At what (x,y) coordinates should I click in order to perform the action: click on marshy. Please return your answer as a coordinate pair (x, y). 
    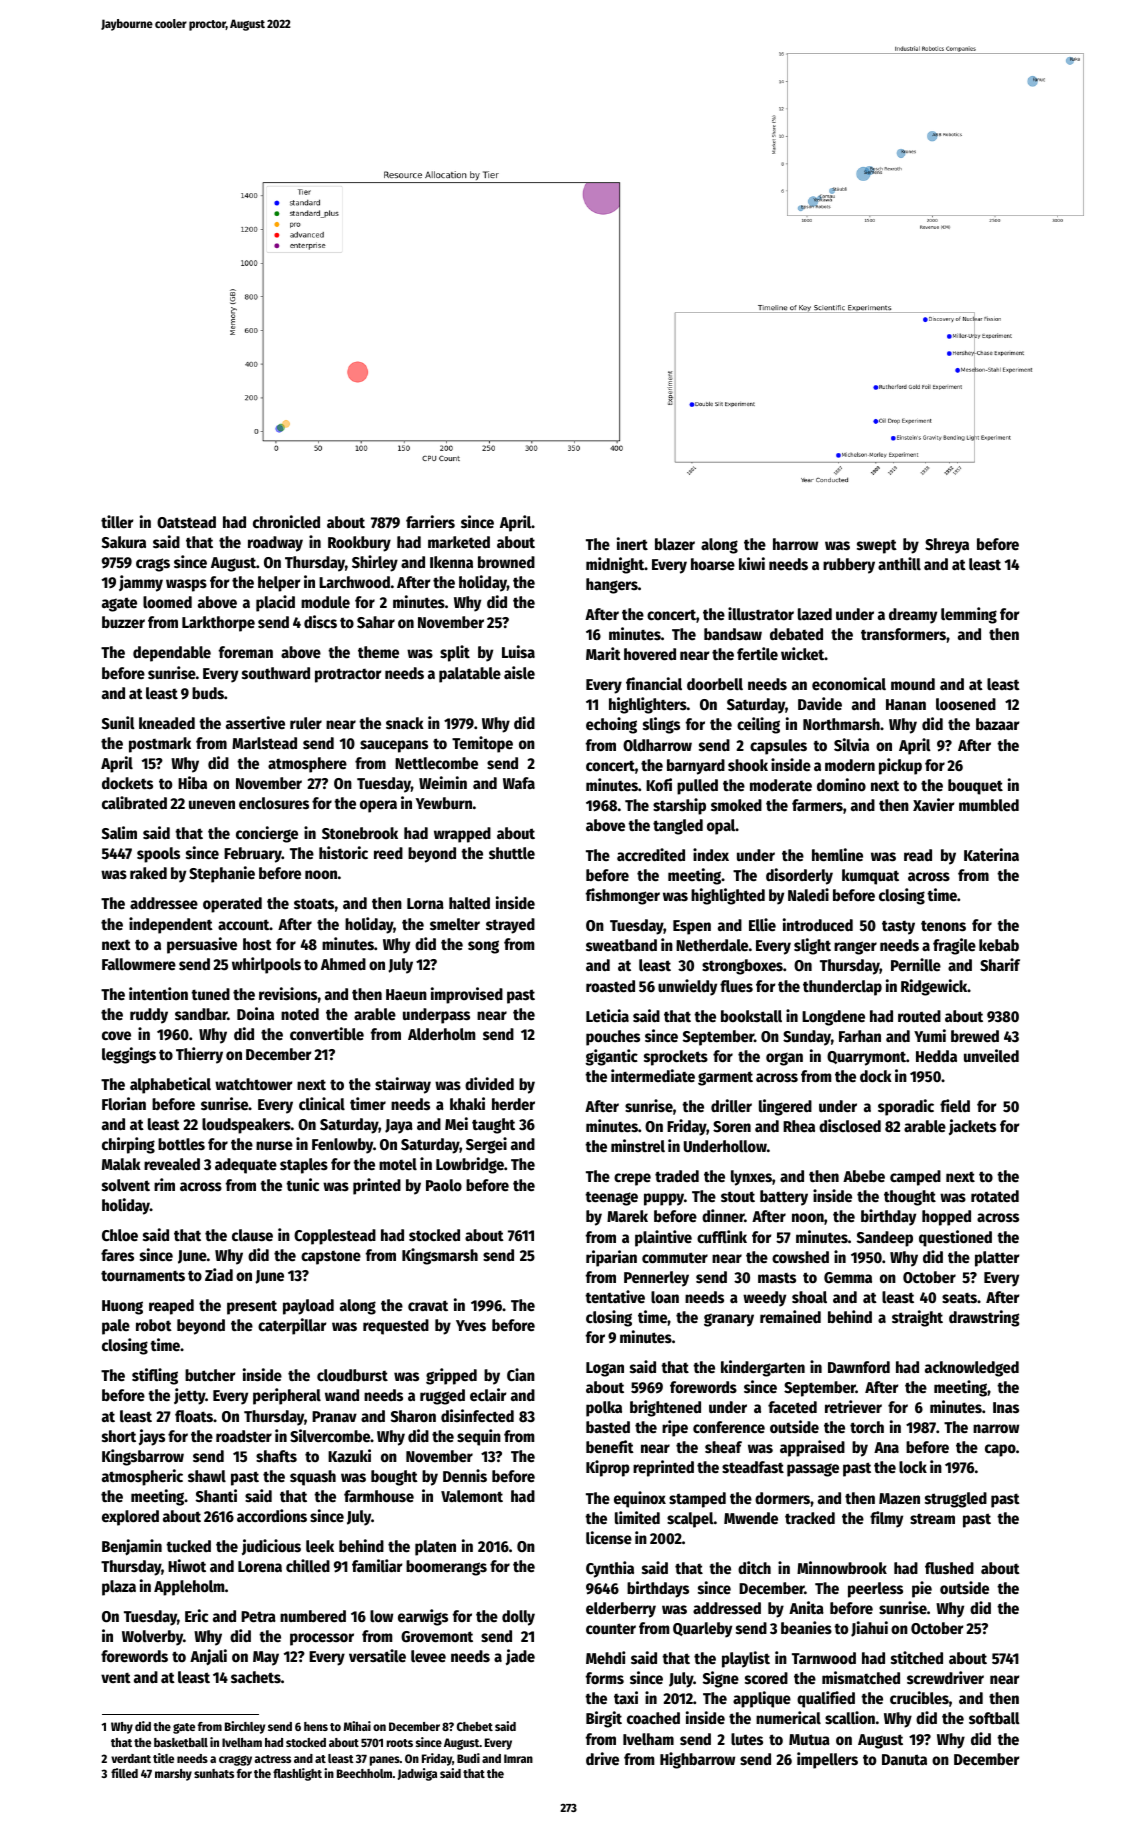
    Looking at the image, I should click on (173, 1775).
